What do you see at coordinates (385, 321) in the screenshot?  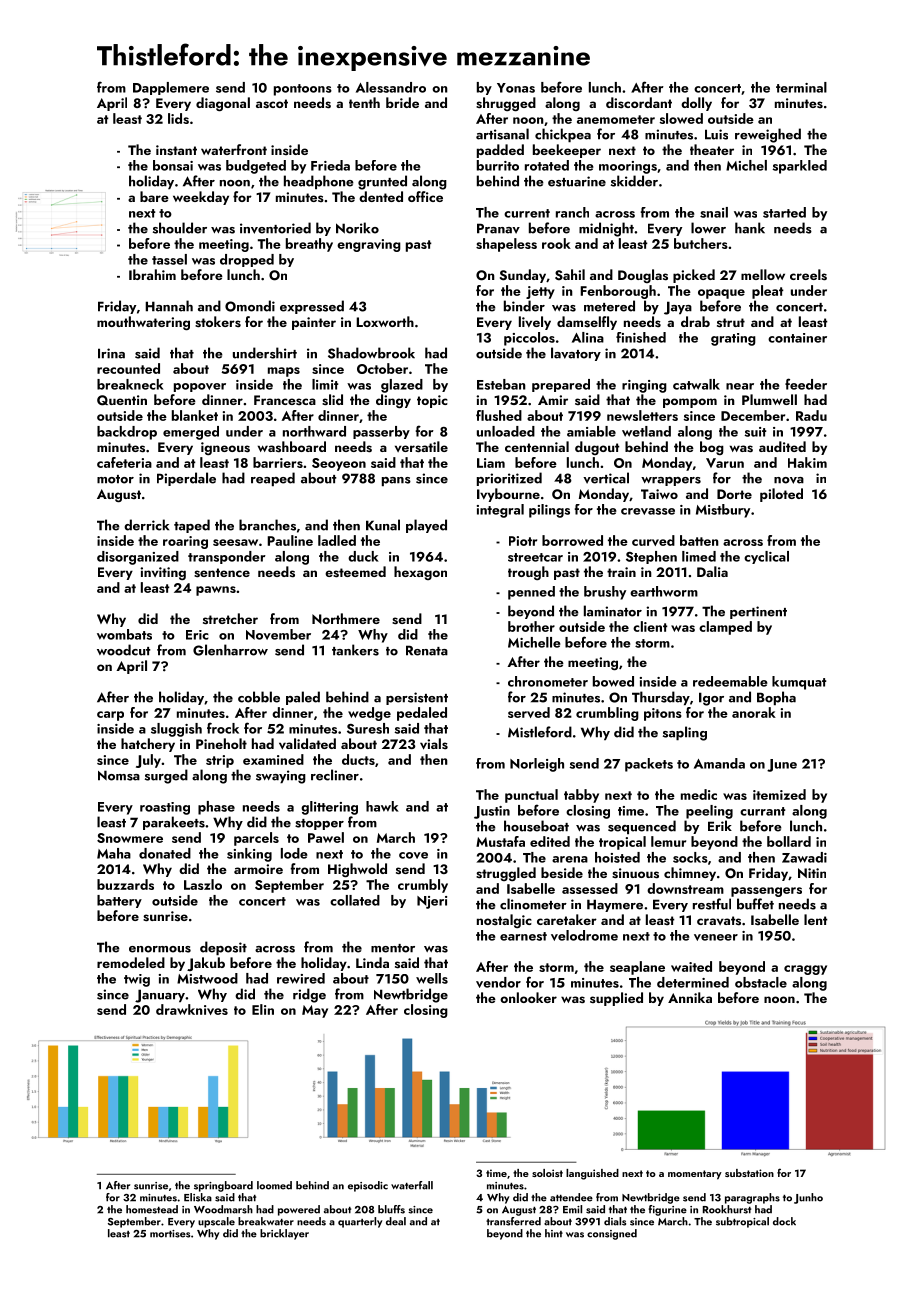 I see `Loxworth` at bounding box center [385, 321].
